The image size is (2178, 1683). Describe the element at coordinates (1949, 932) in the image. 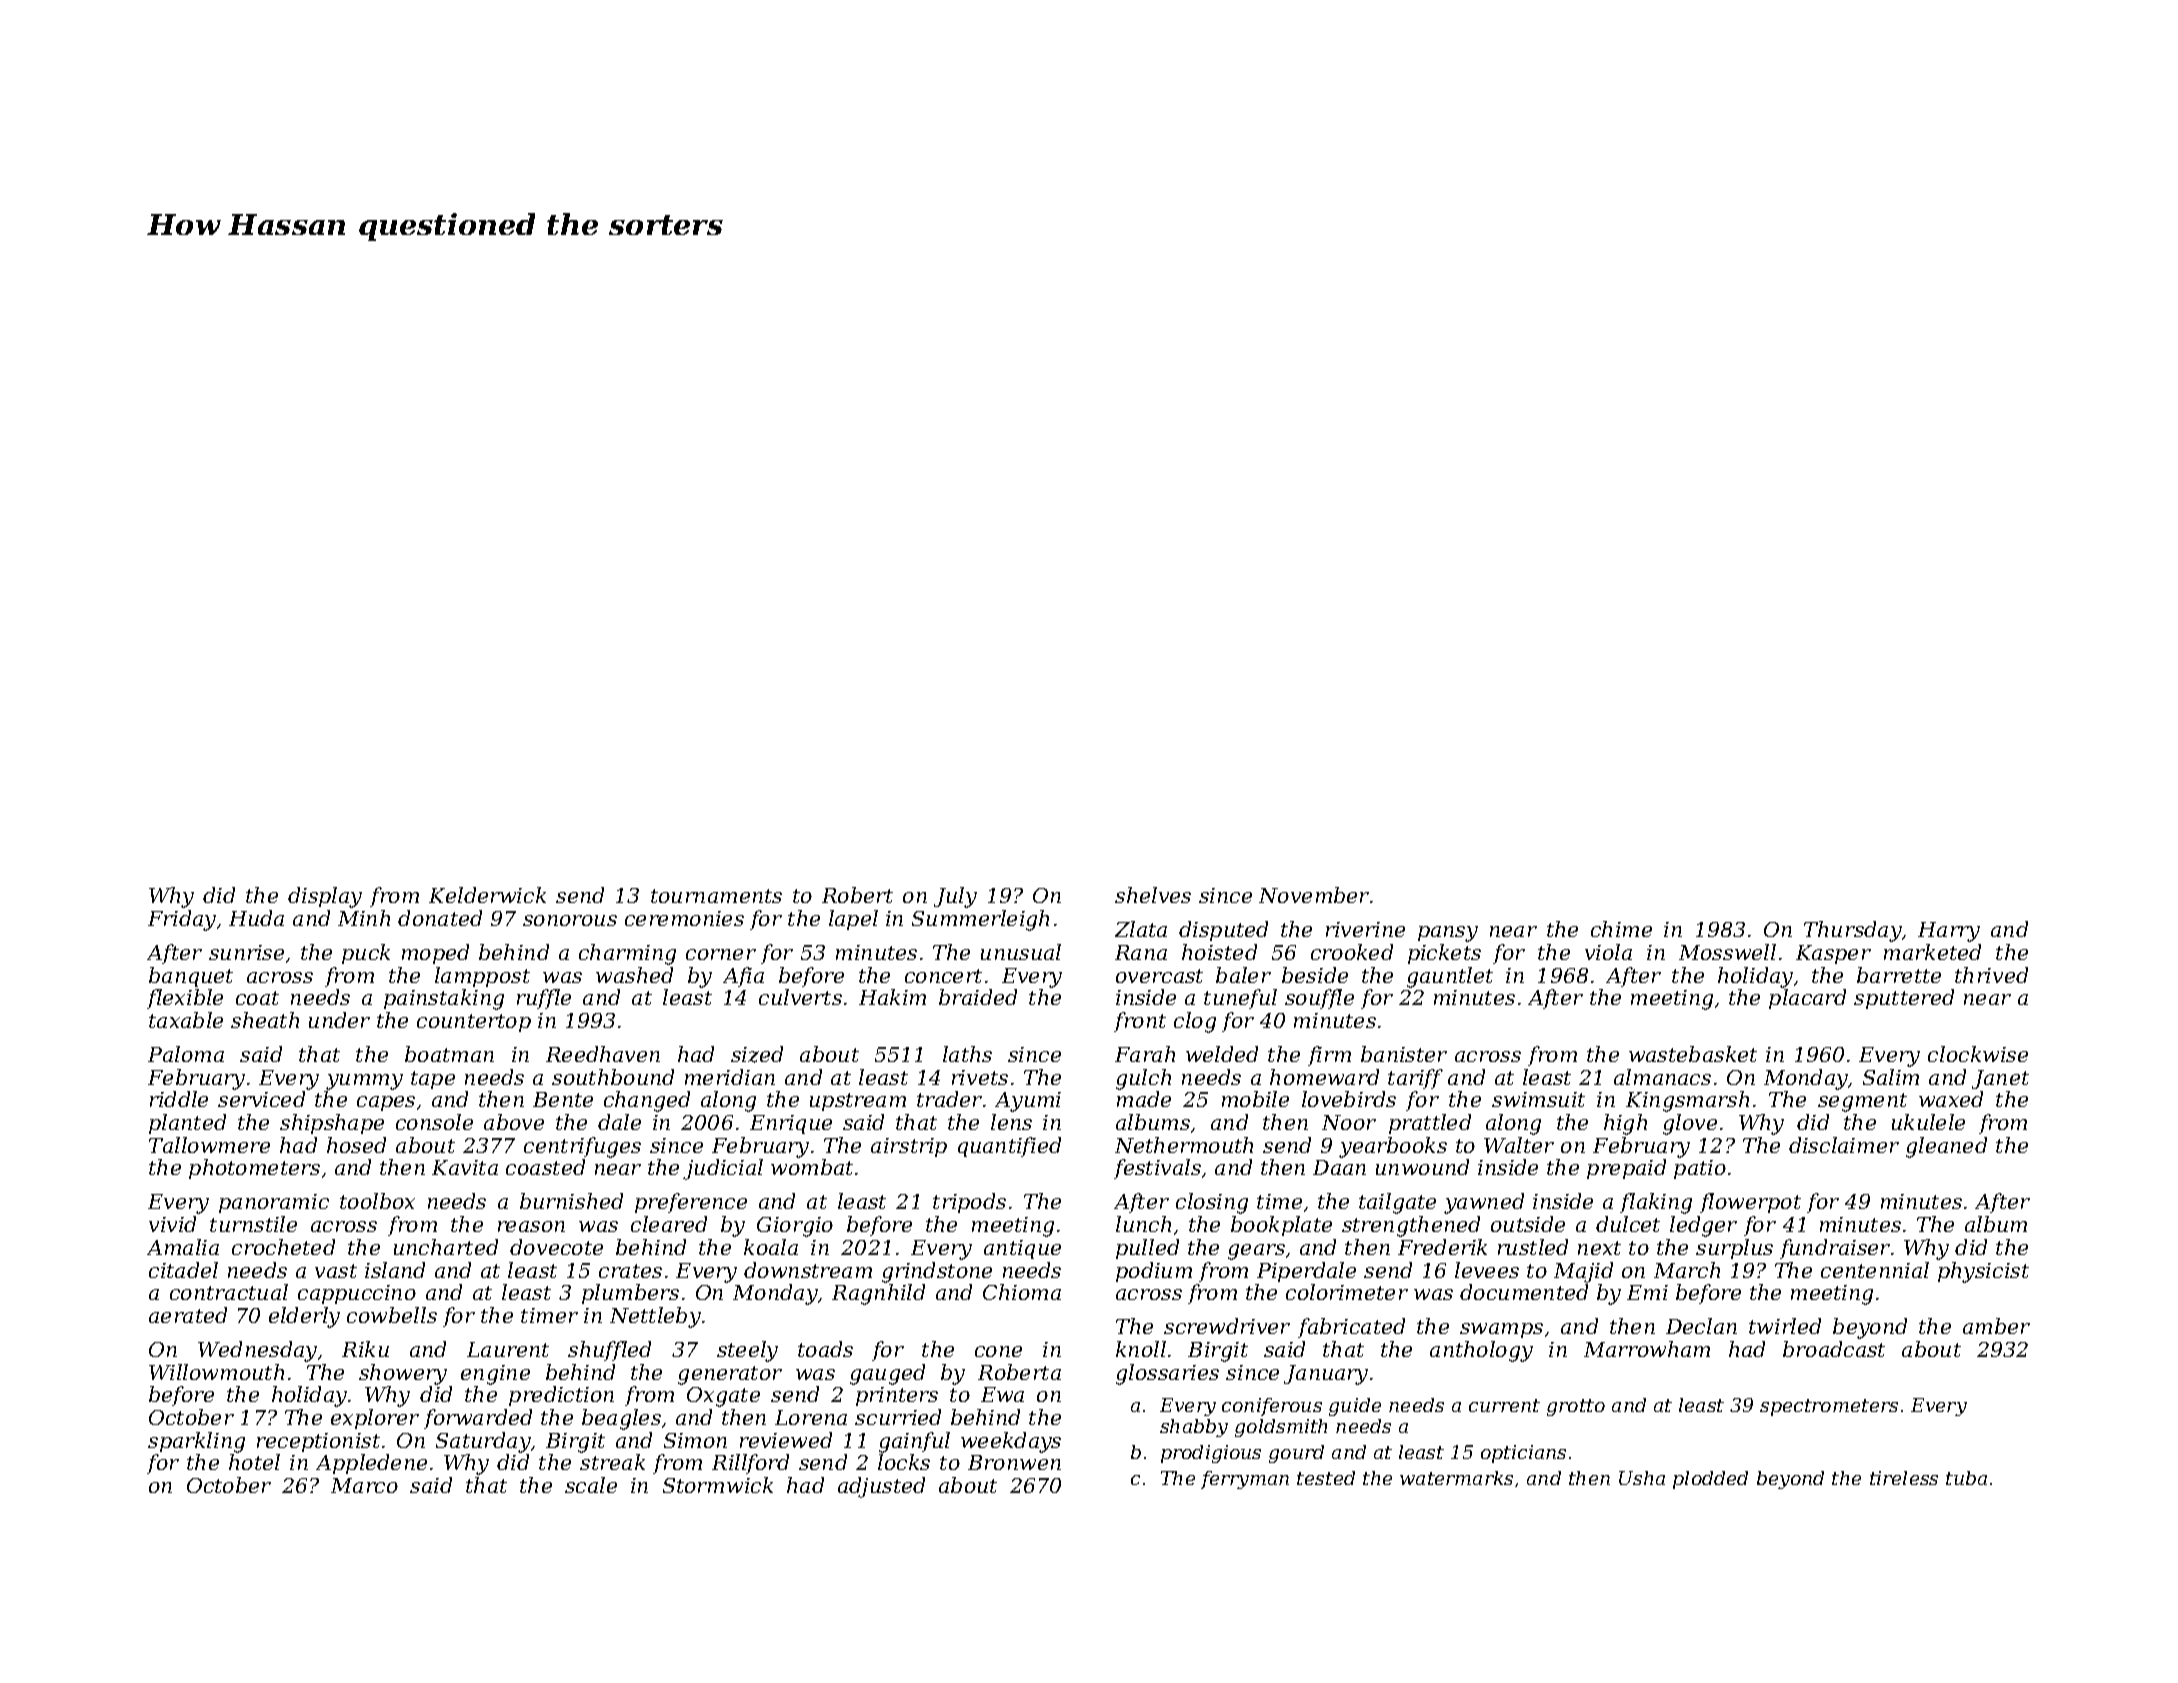

I see `Harry` at that location.
